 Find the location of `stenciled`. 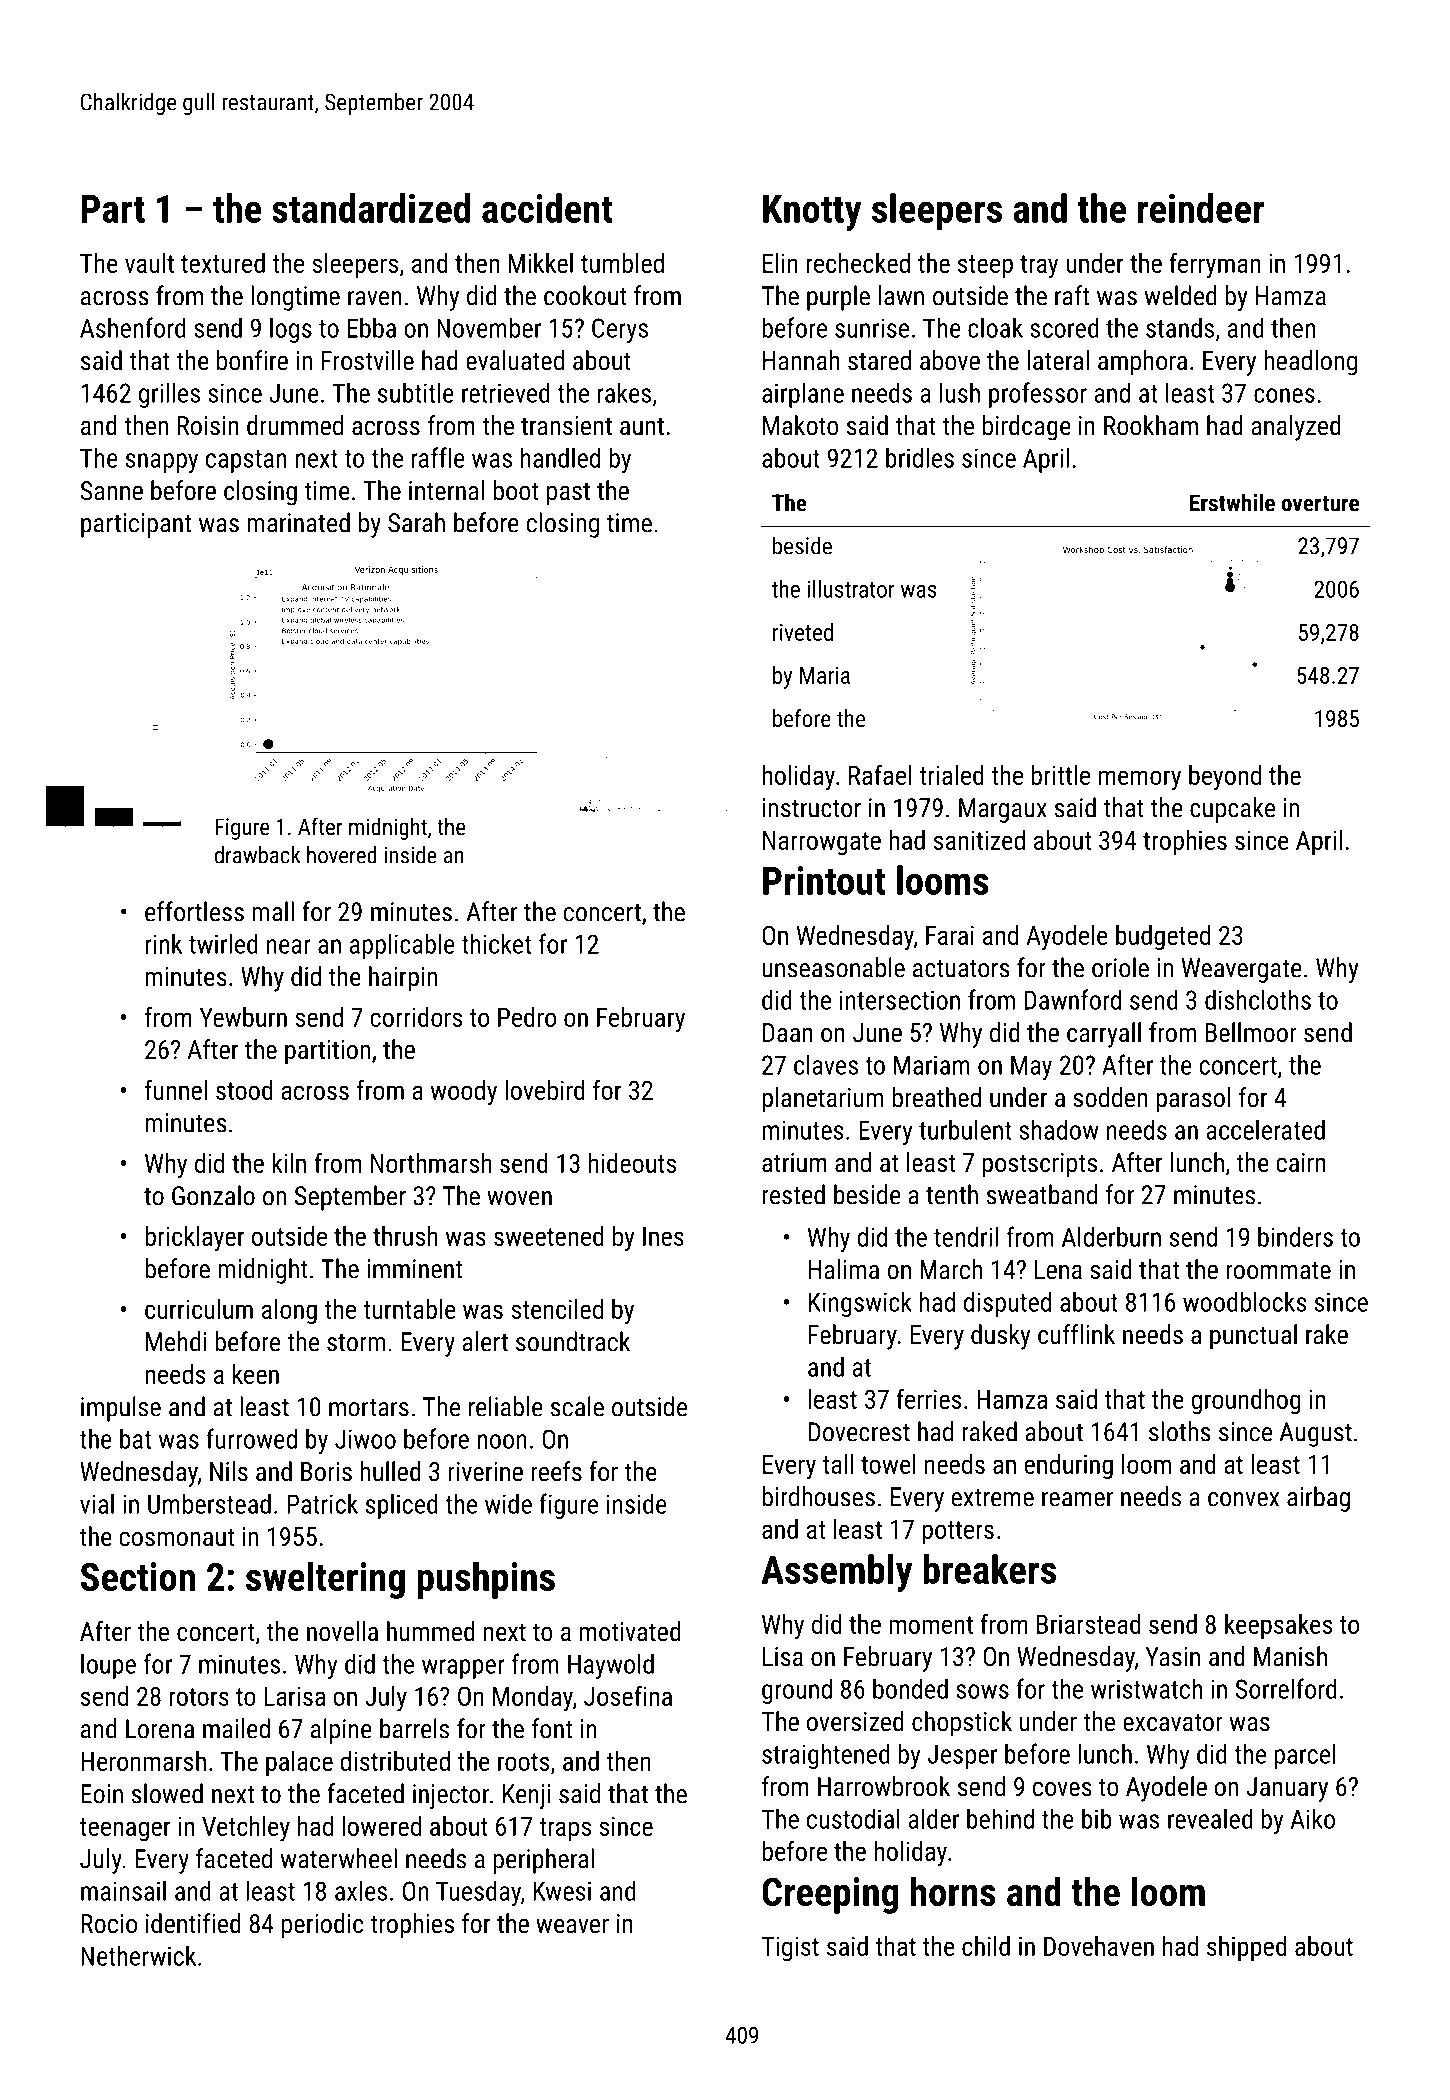

stenciled is located at coordinates (557, 1309).
